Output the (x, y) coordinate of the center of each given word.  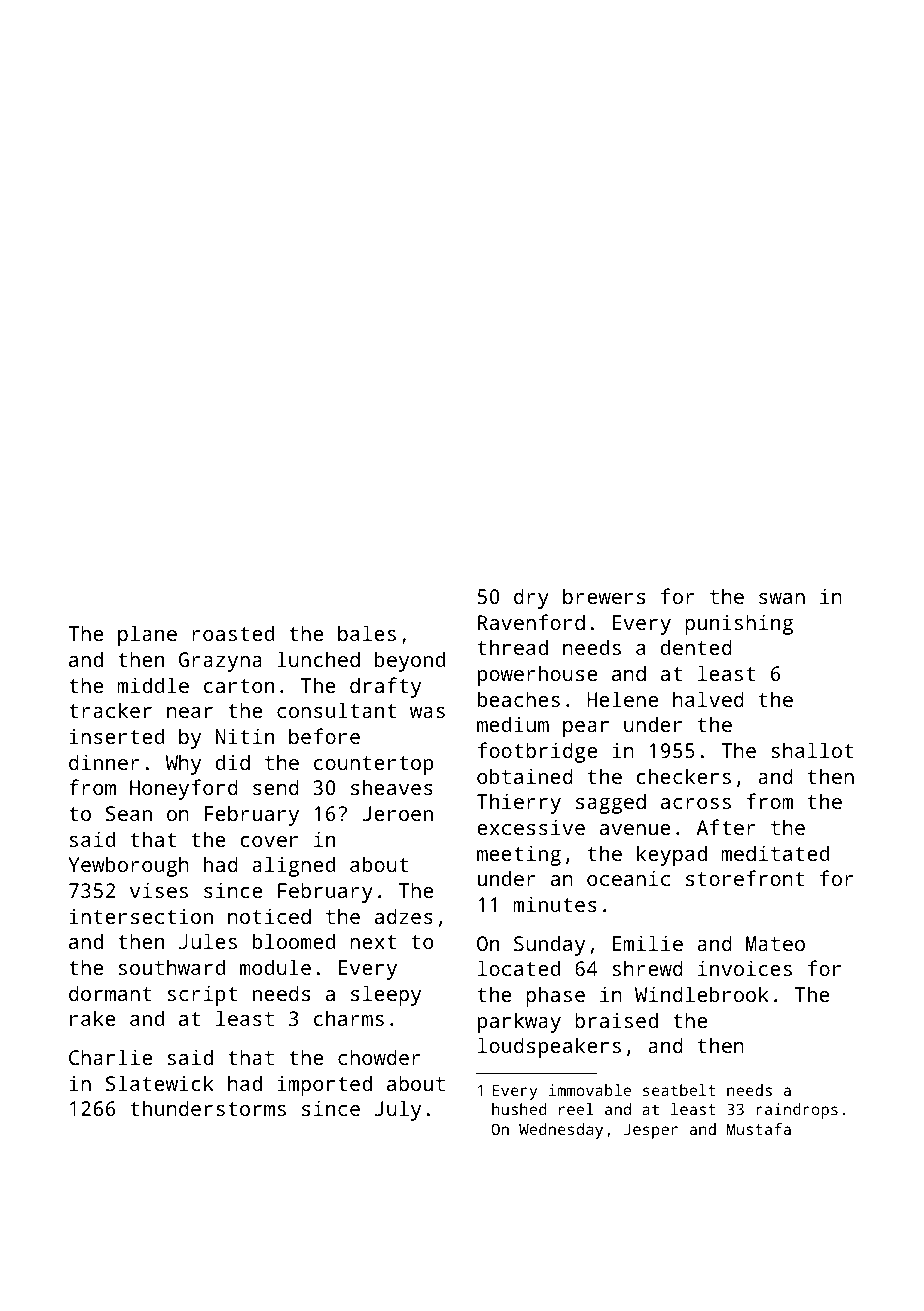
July (398, 1110)
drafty (385, 687)
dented (696, 647)
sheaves (392, 787)
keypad (672, 855)
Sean (129, 813)
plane (147, 635)
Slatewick (160, 1083)
